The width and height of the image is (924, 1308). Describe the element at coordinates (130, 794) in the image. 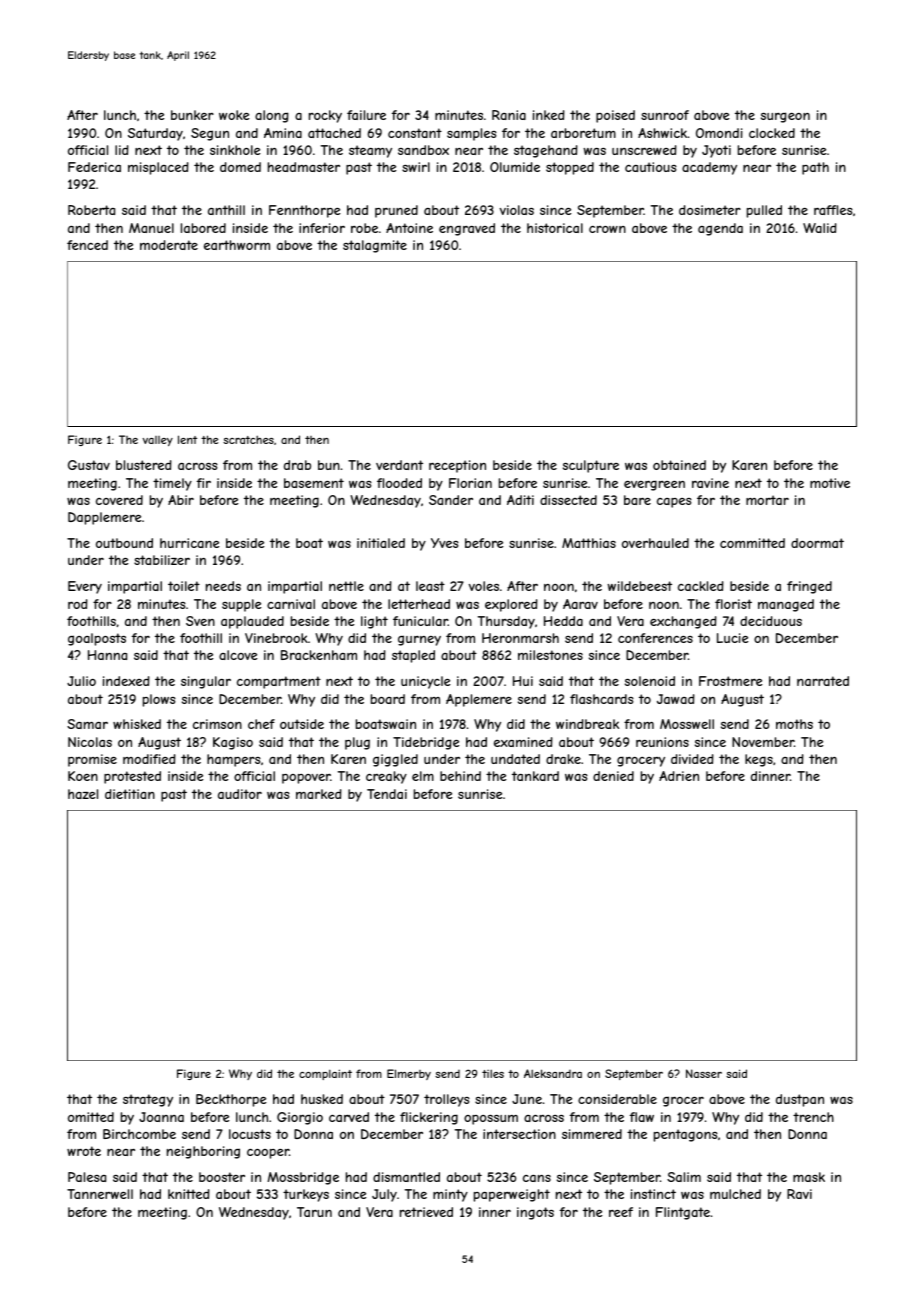

I see `dietitian` at that location.
